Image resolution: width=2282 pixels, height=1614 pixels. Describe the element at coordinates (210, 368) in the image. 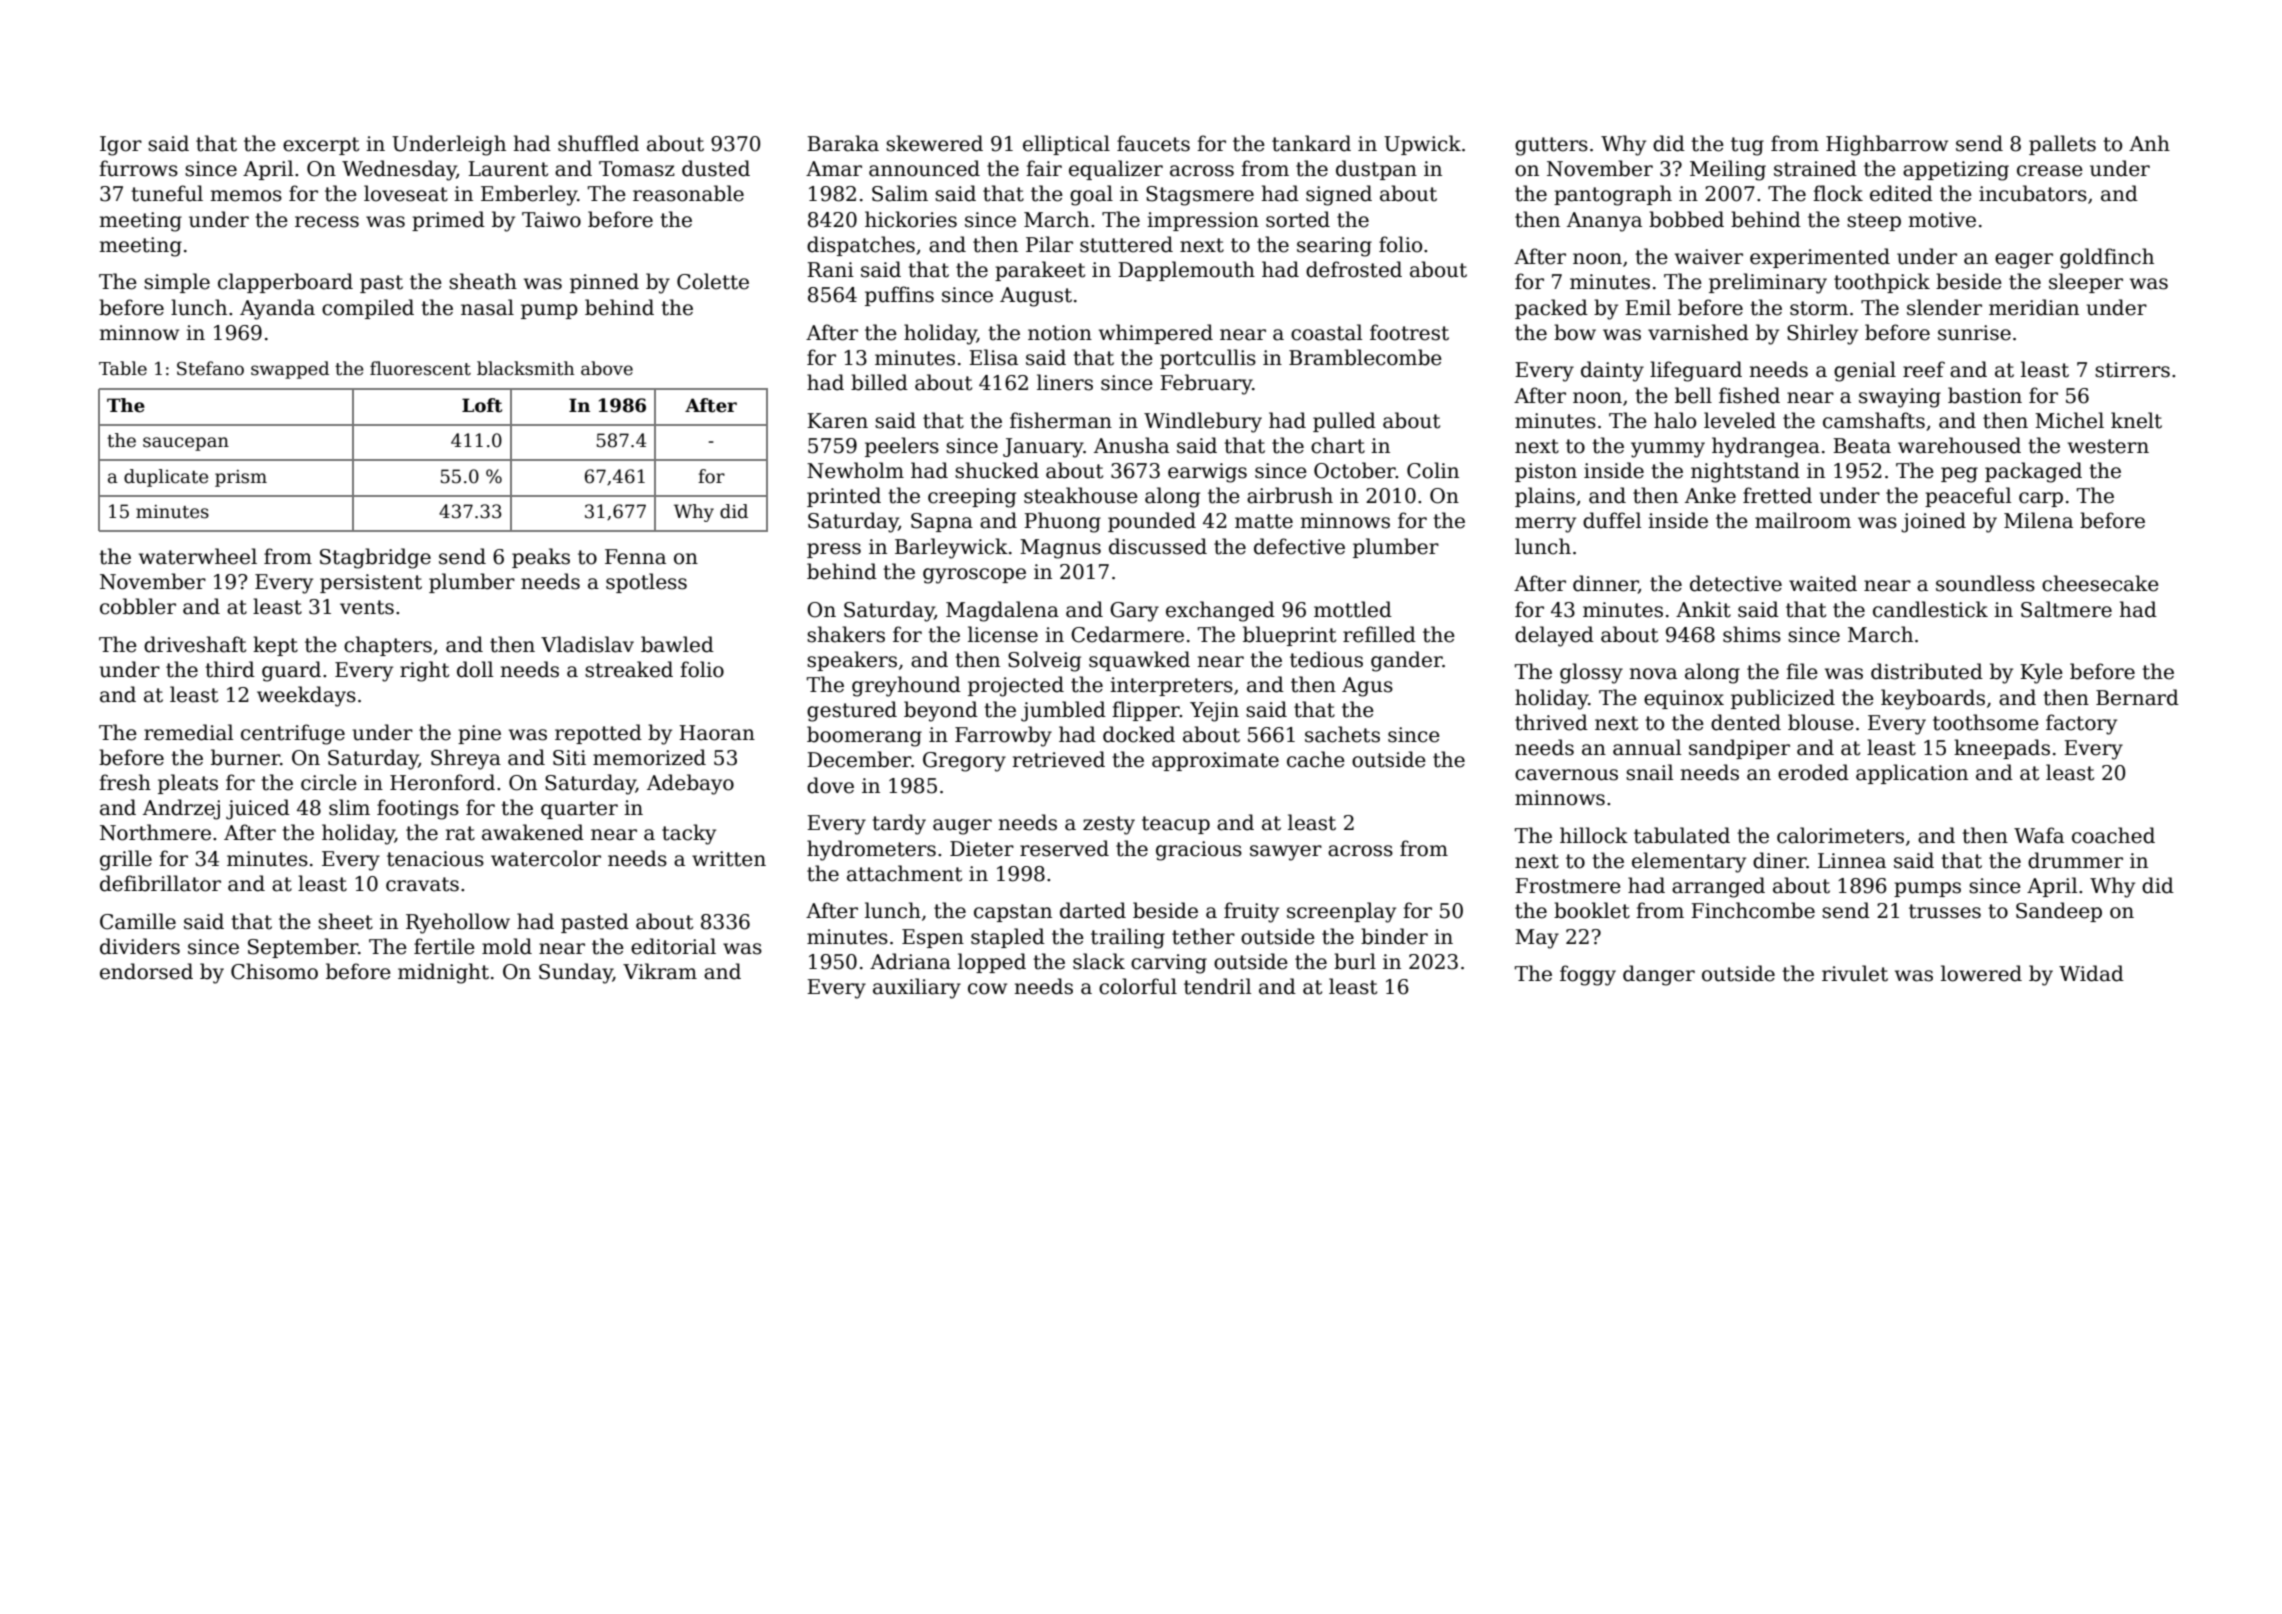

I see `Stefano` at that location.
